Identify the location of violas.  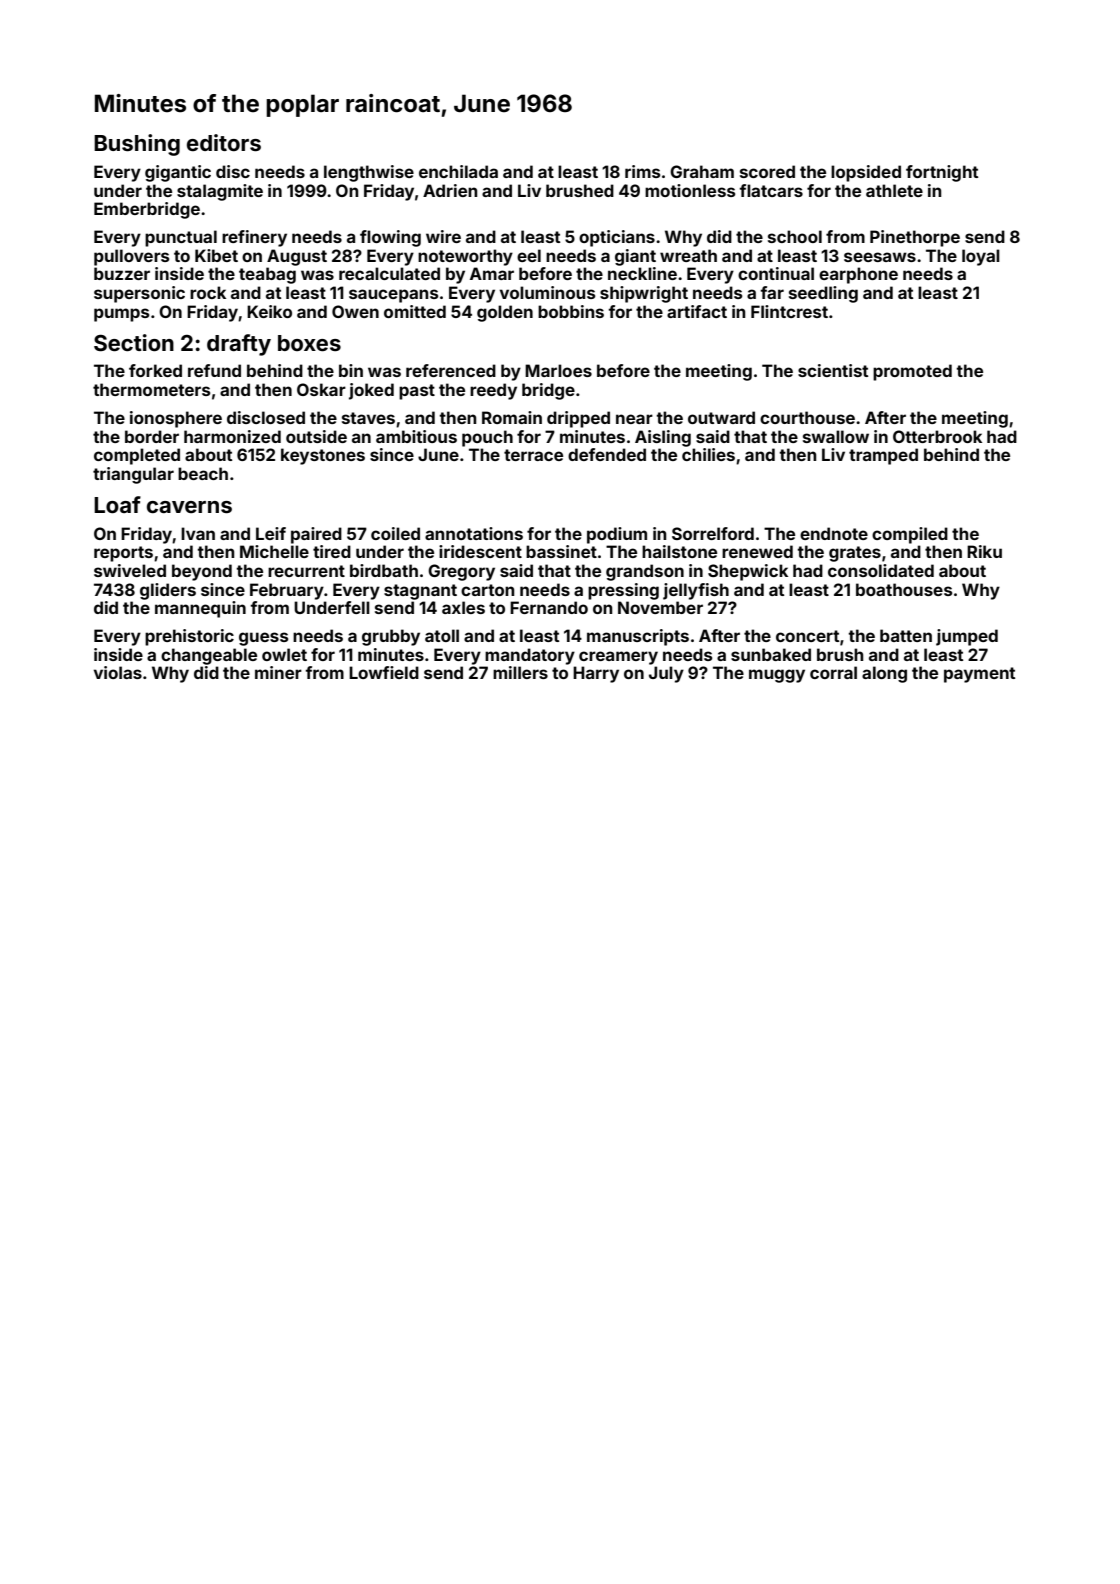
(118, 672).
